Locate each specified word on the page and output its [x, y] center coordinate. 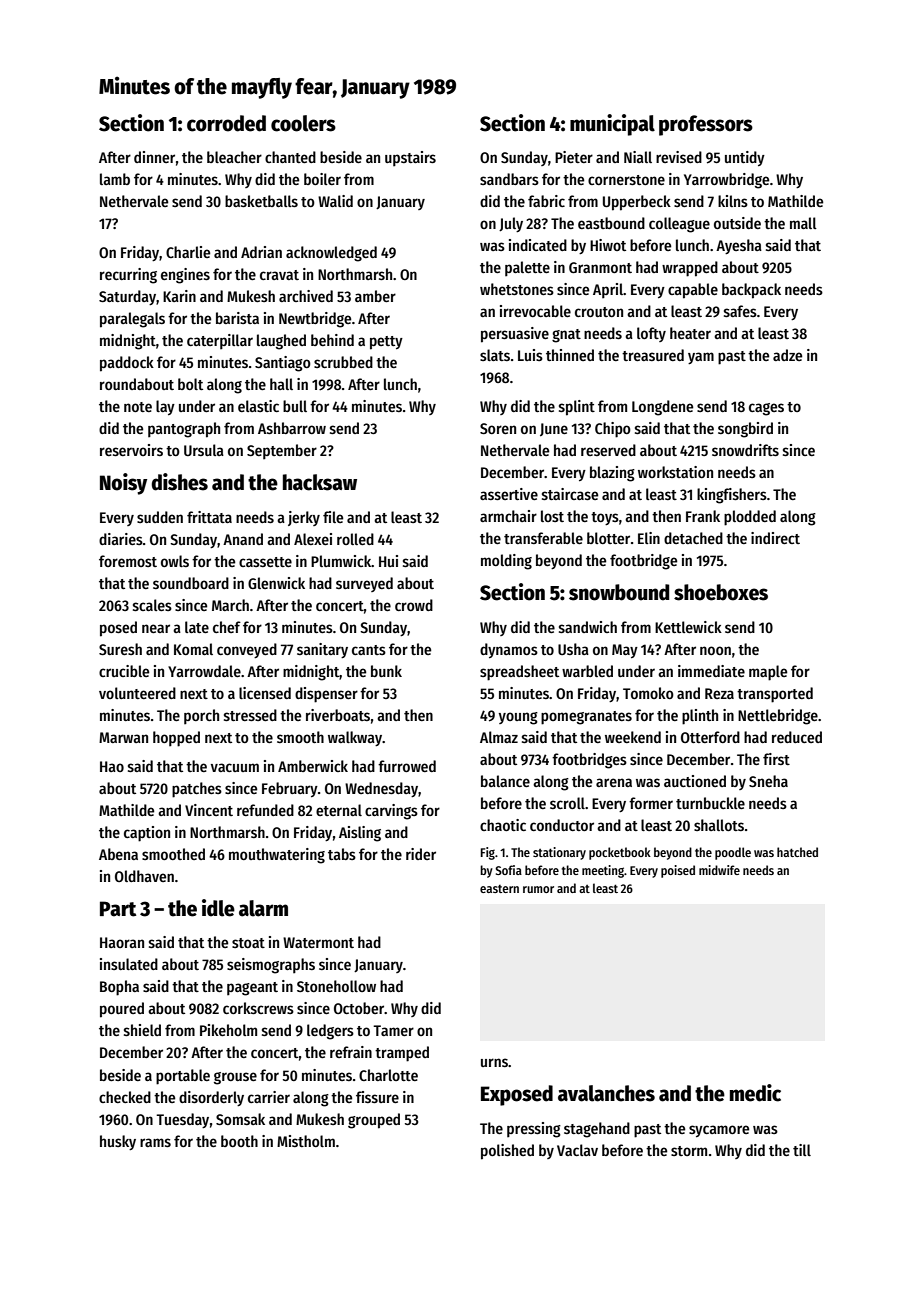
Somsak [240, 1119]
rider [421, 854]
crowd [414, 605]
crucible [124, 671]
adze [787, 355]
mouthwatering [277, 856]
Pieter [574, 157]
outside [737, 223]
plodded [750, 518]
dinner [154, 157]
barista [237, 318]
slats [495, 355]
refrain [351, 1052]
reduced [797, 737]
